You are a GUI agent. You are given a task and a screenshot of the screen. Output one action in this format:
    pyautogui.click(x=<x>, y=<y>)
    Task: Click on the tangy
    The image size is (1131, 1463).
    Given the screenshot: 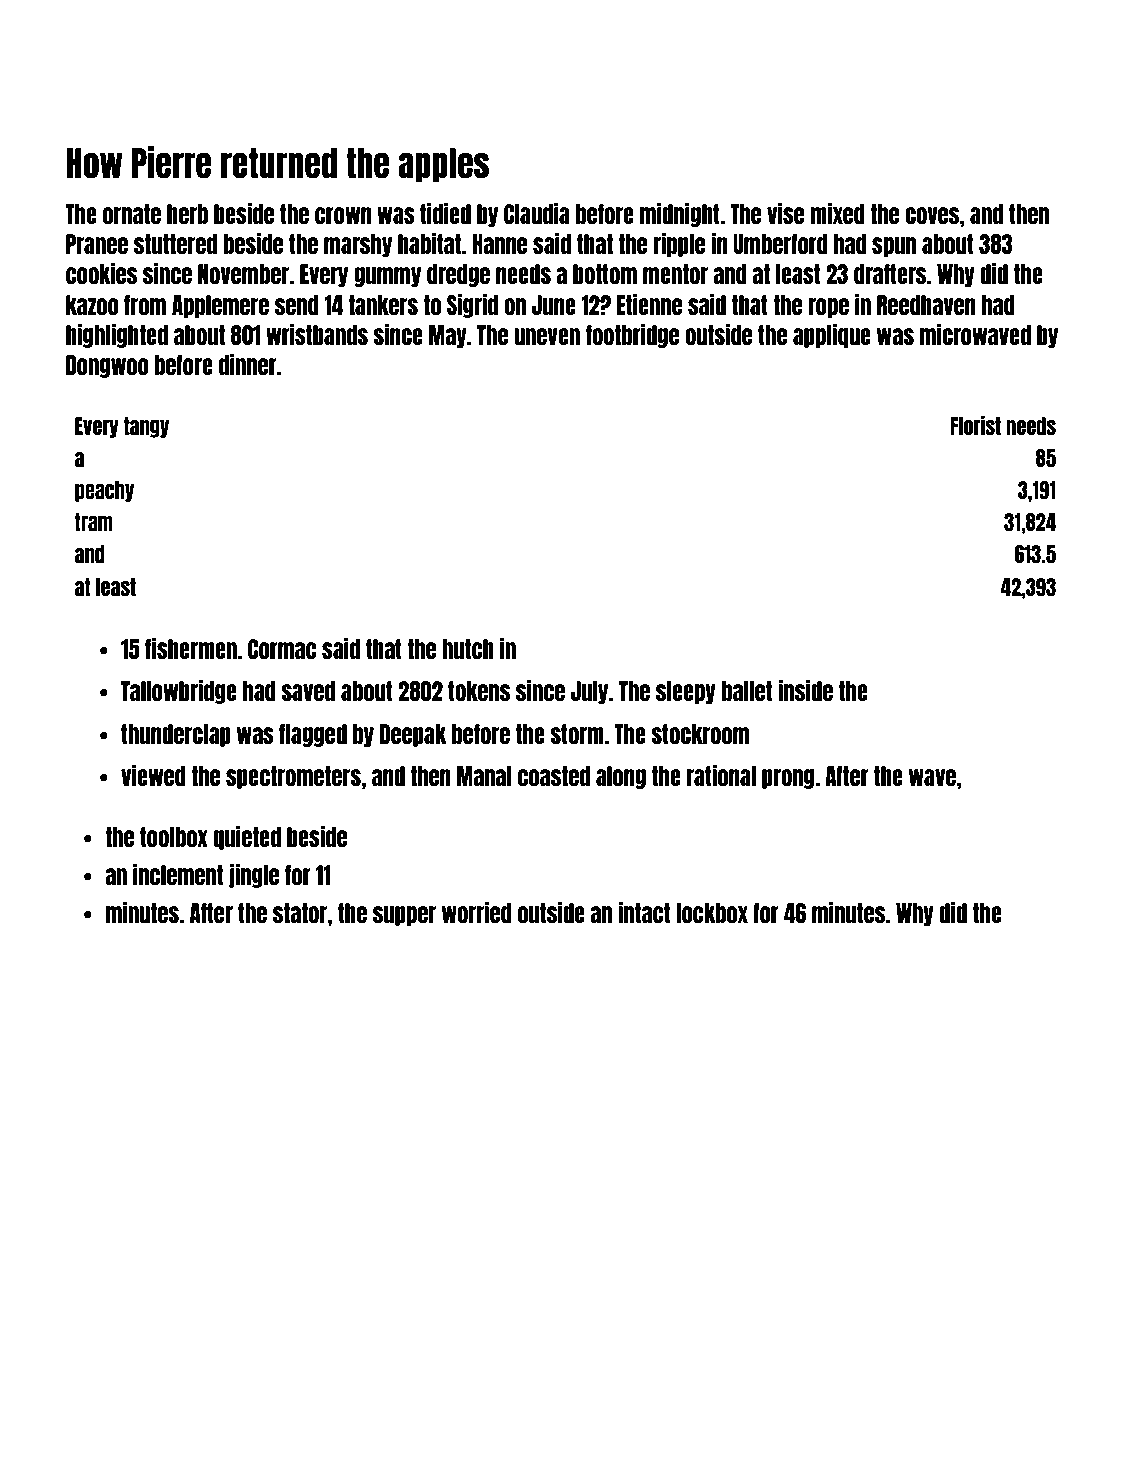 What is the action you would take?
    pyautogui.click(x=146, y=427)
